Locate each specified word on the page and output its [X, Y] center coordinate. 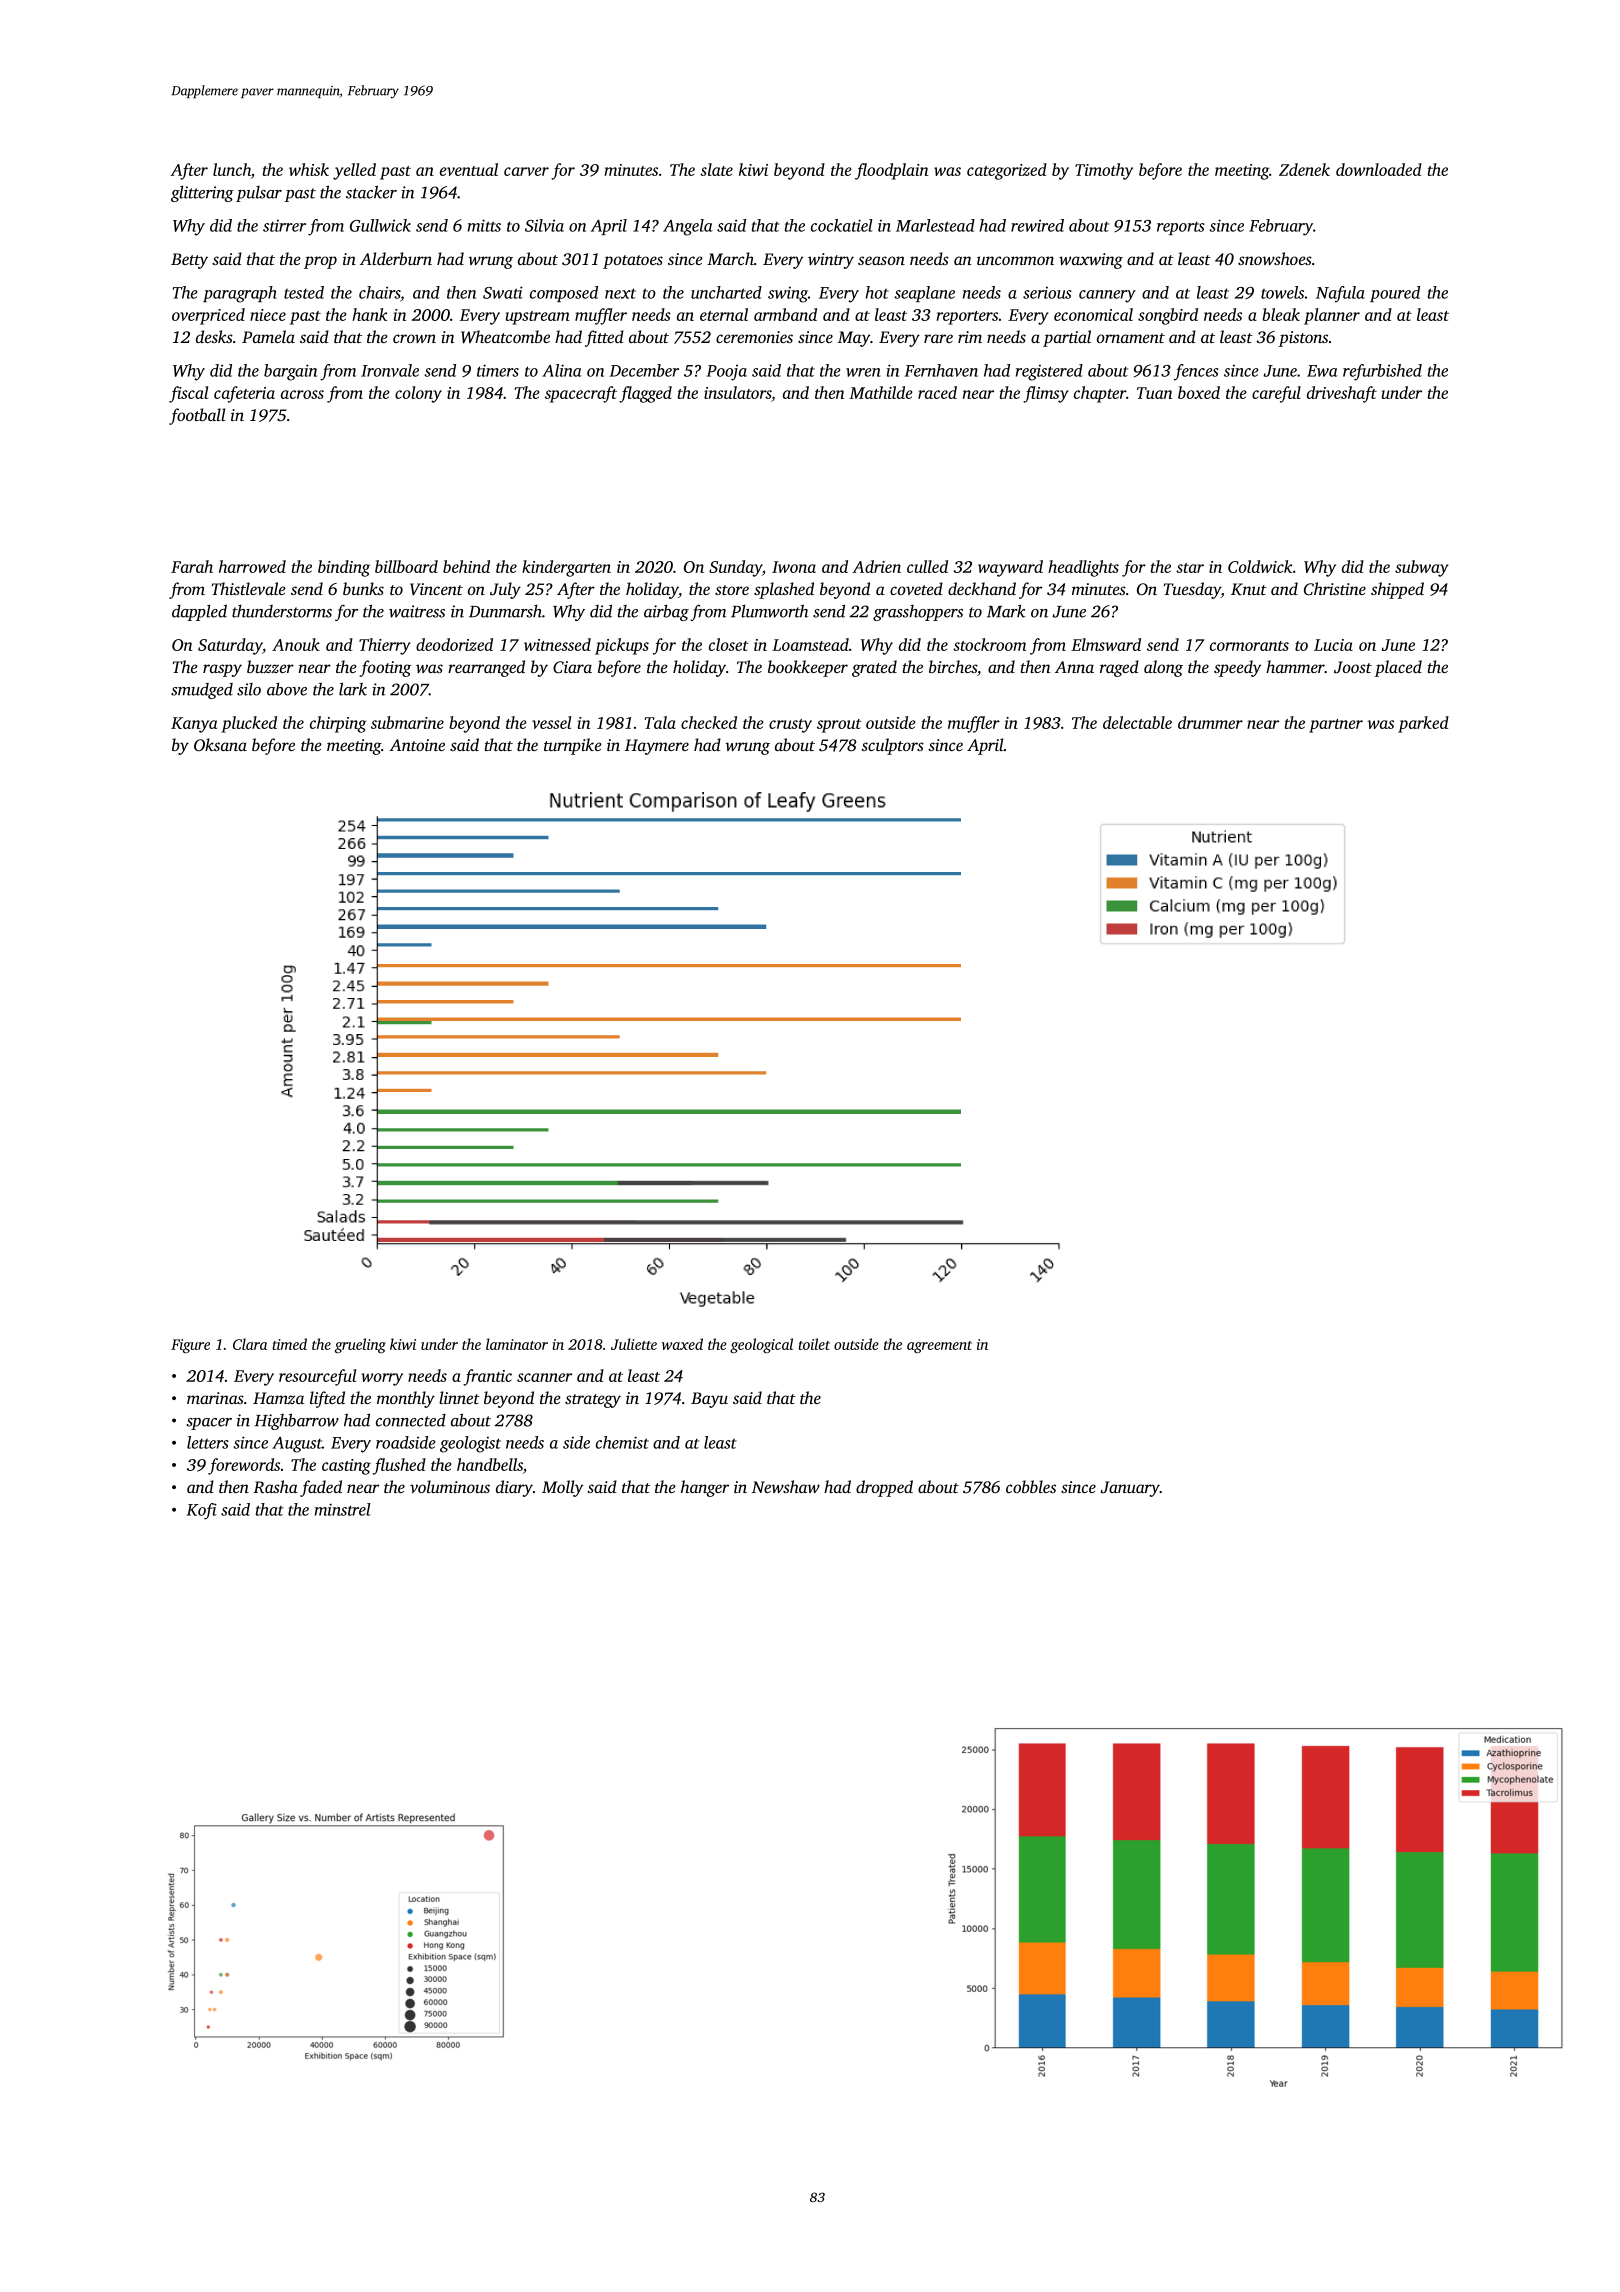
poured [1395, 294]
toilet [814, 1344]
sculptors [892, 746]
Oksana [220, 745]
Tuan [1154, 393]
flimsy [1046, 394]
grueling [360, 1345]
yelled [354, 171]
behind [466, 566]
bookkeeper [808, 668]
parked [1423, 724]
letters [208, 1442]
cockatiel [842, 225]
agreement [939, 1347]
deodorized [454, 644]
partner [1336, 726]
